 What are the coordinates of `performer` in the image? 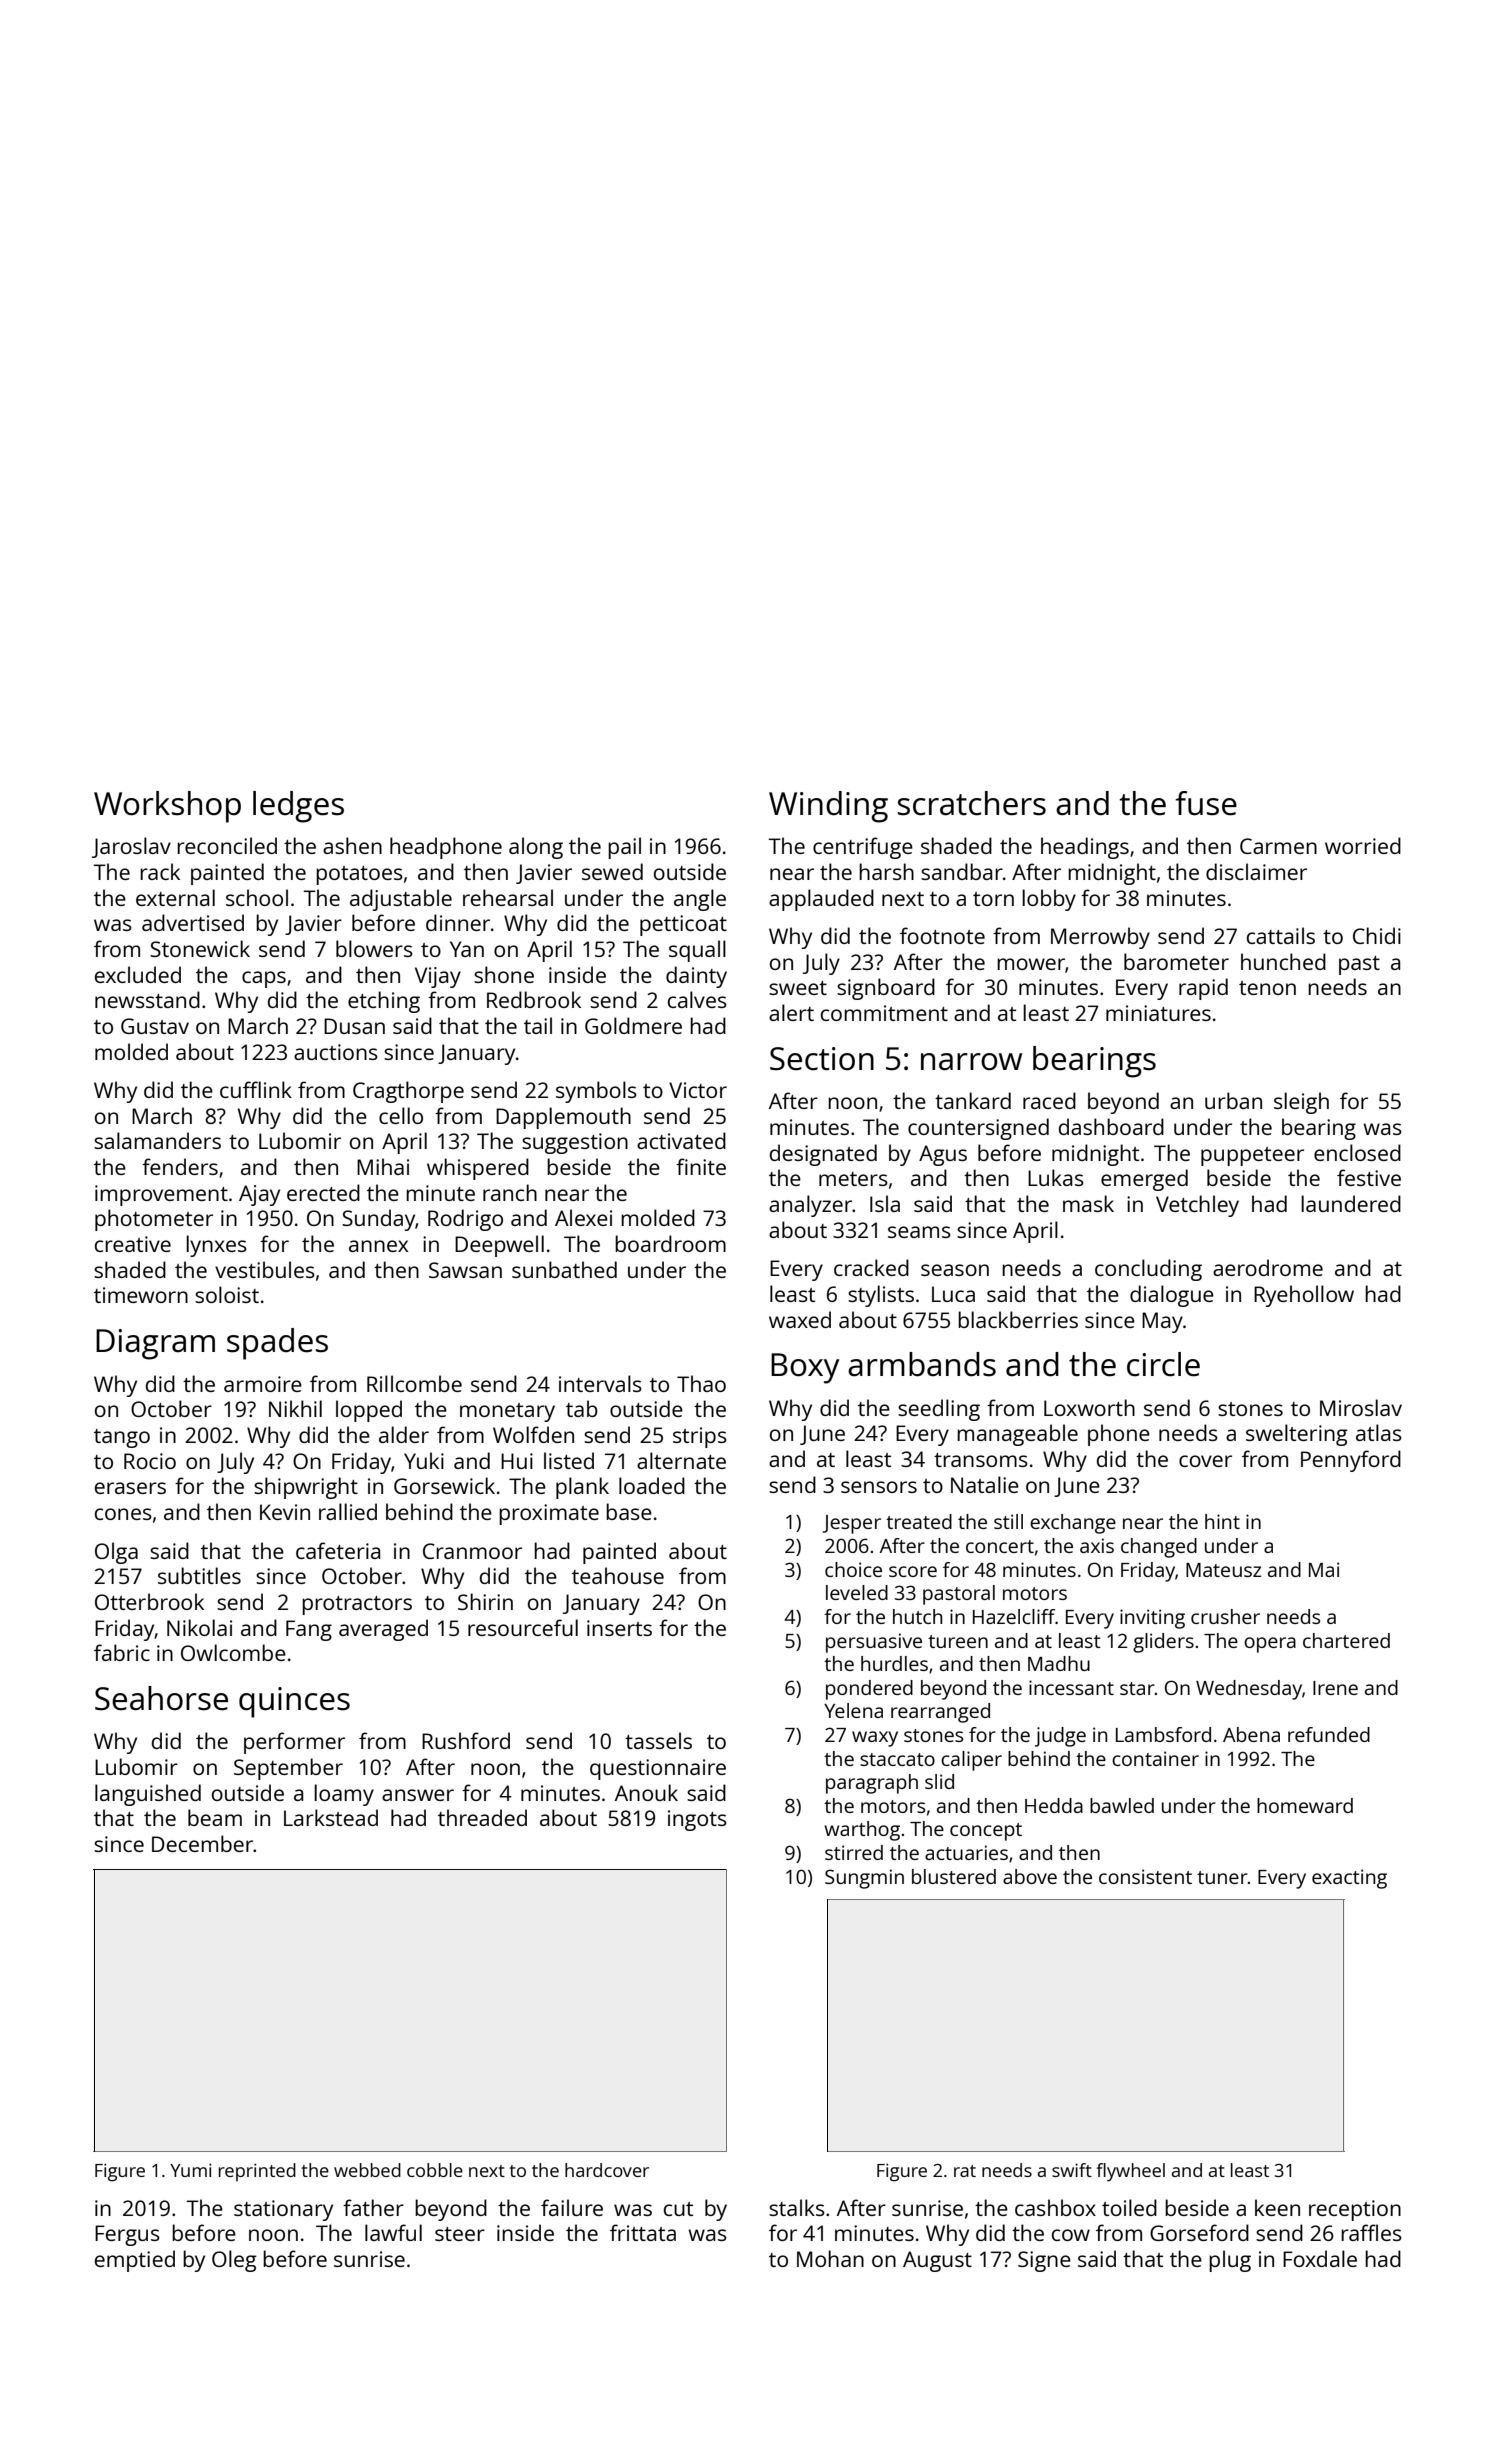 It's located at (294, 1743).
